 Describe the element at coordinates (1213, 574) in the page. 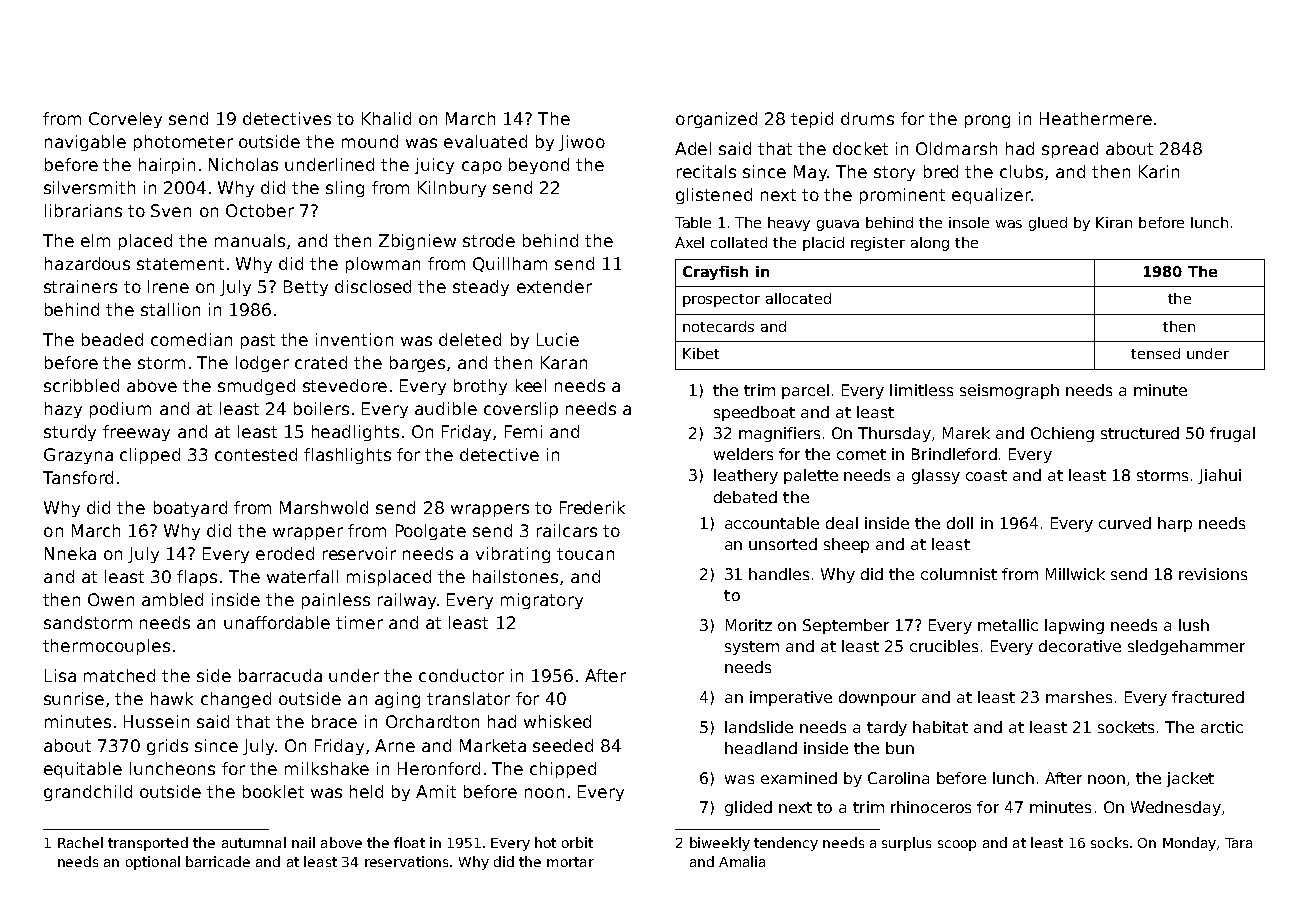

I see `revisions` at that location.
